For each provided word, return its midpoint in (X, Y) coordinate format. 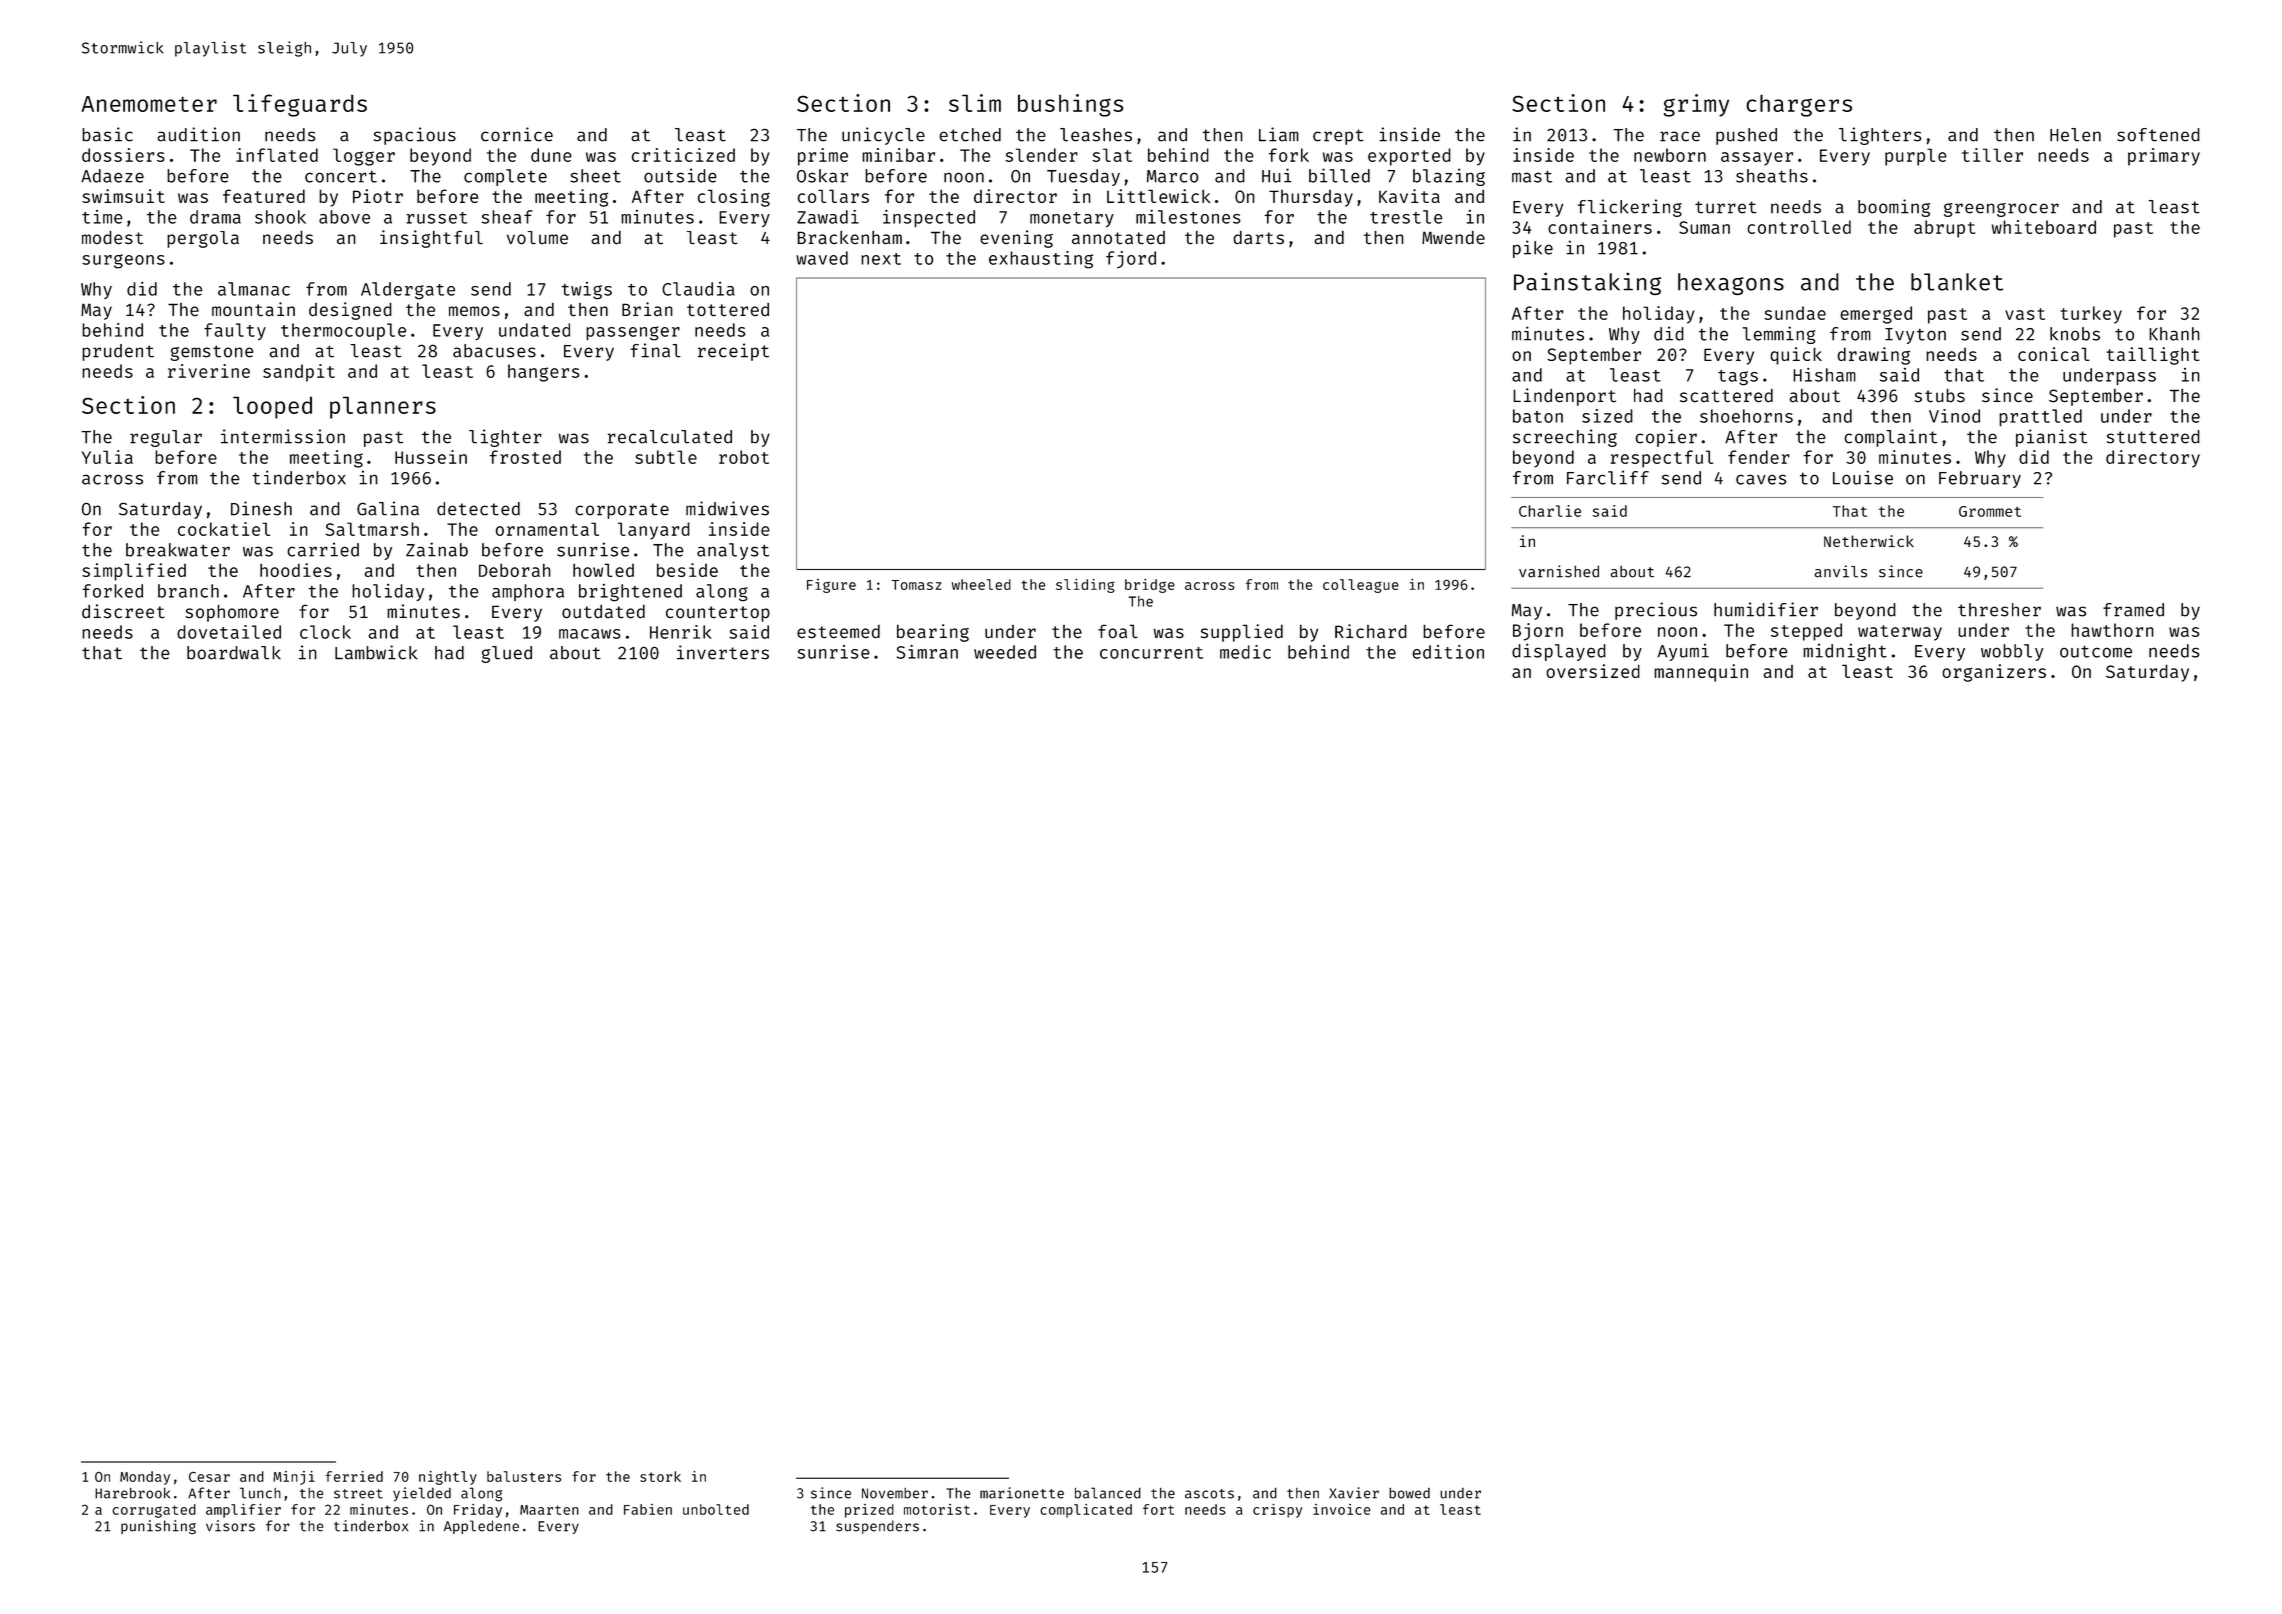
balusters (524, 1476)
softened (2158, 135)
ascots (1209, 1494)
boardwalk (234, 653)
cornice (517, 134)
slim (975, 103)
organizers (1994, 673)
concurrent (1151, 653)
